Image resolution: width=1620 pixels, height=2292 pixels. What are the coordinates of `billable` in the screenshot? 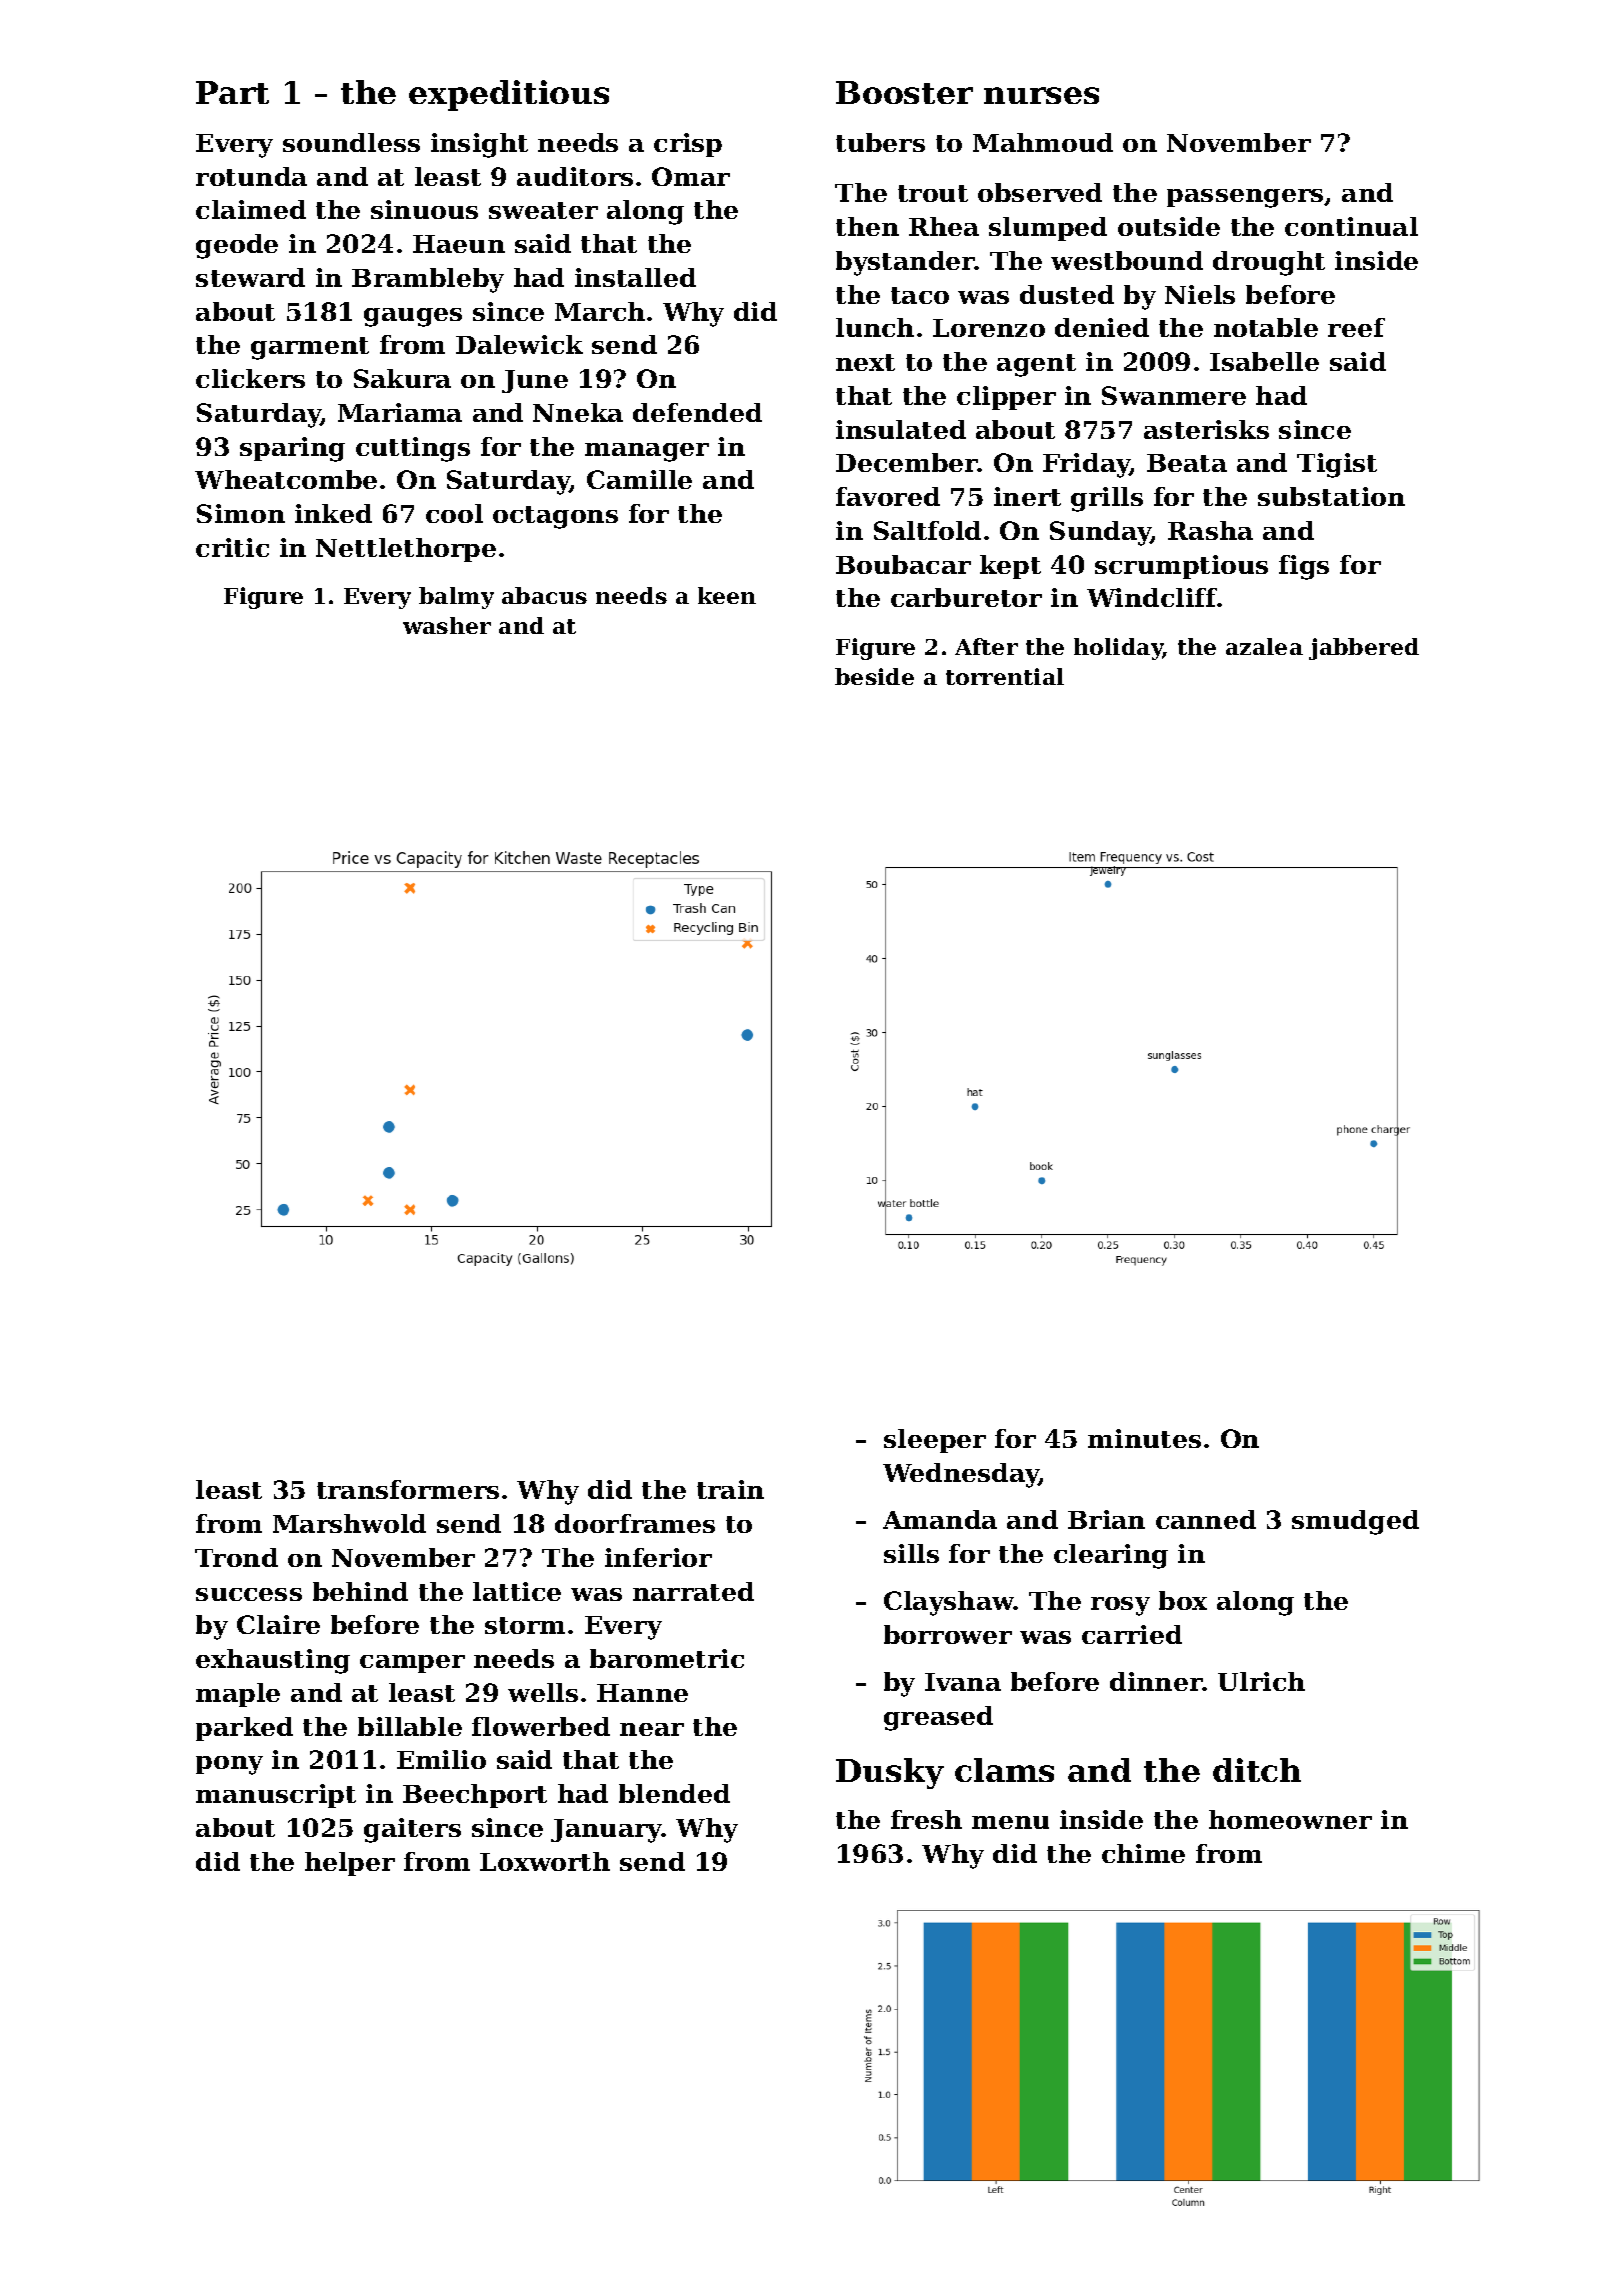 It's located at (410, 1726).
